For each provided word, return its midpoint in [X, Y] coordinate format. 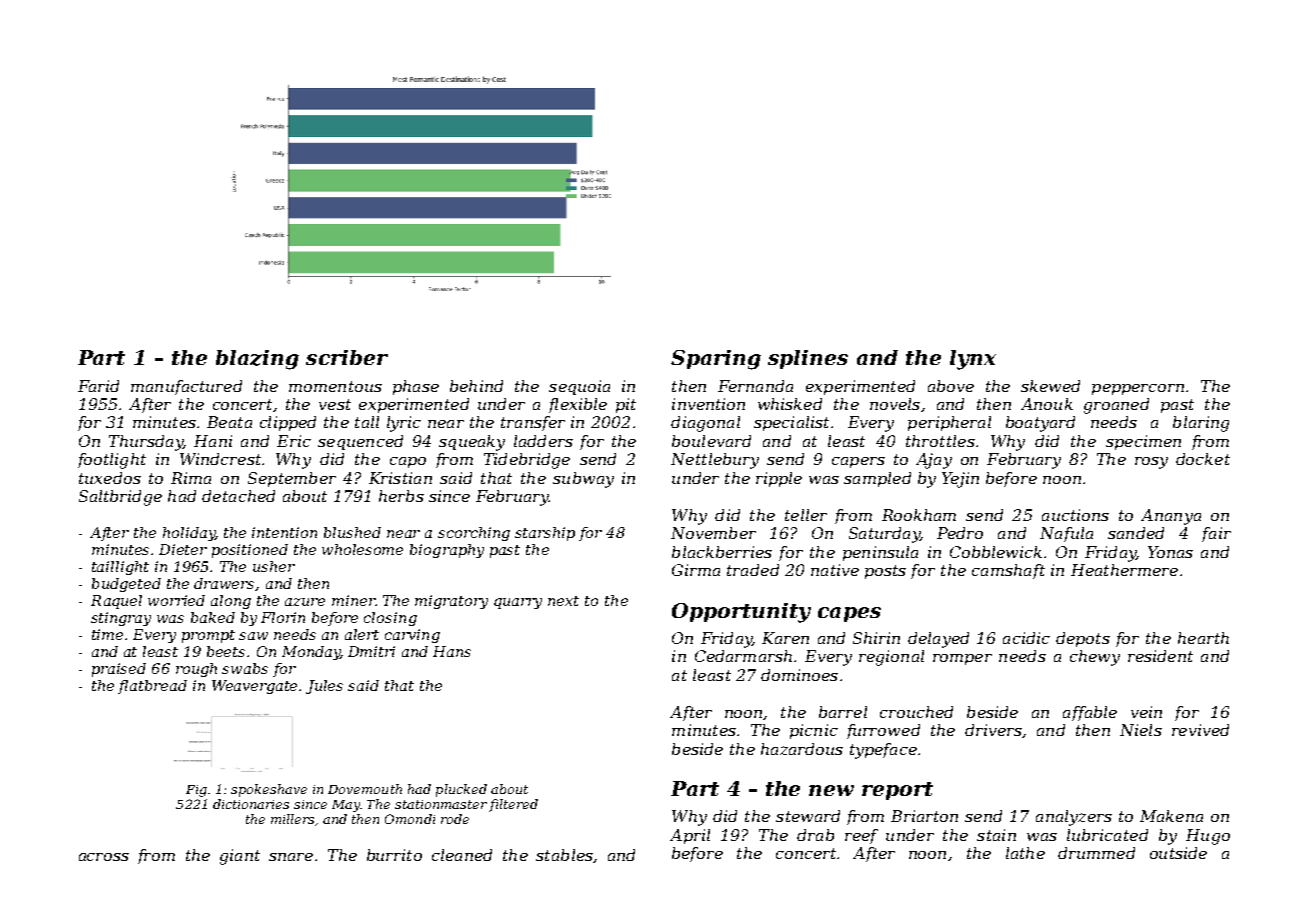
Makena [1171, 816]
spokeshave [269, 790]
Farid [98, 386]
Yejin [960, 480]
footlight [112, 461]
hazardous [802, 749]
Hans [452, 651]
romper [962, 659]
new [831, 790]
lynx [973, 360]
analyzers [1074, 818]
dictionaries [251, 804]
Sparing [716, 360]
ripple [779, 479]
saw [253, 636]
